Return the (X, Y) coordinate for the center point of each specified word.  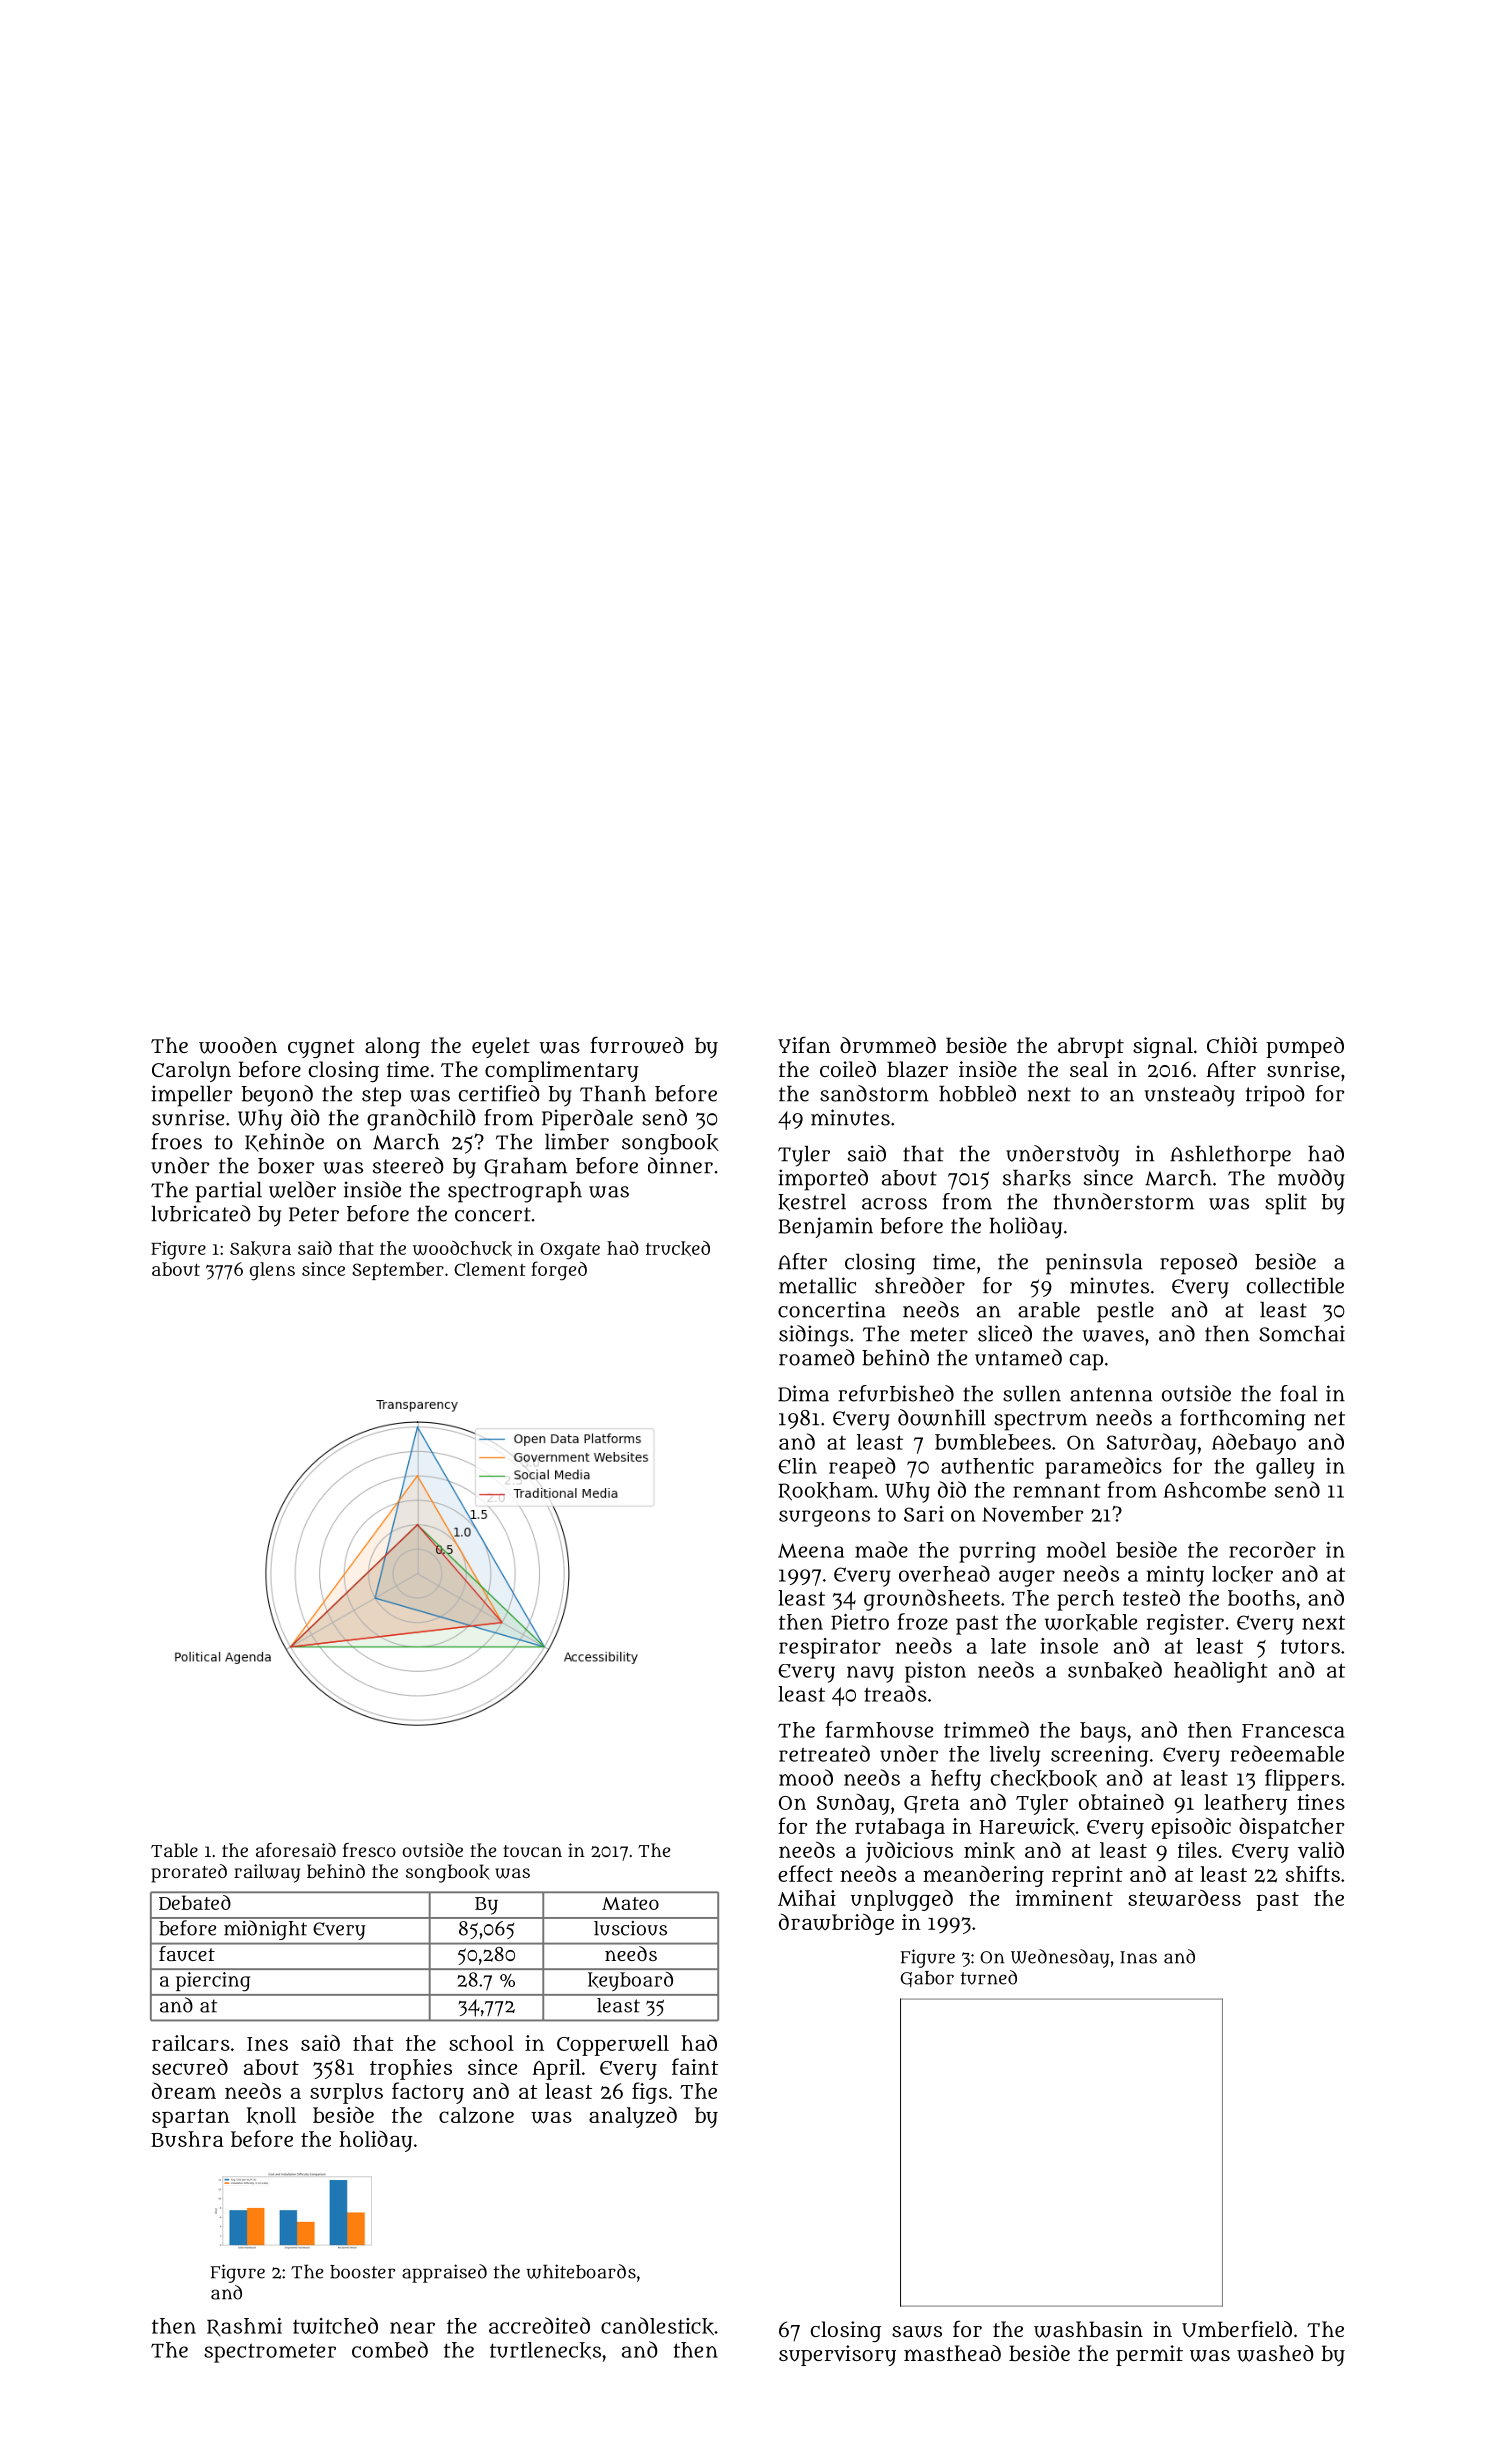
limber (577, 1141)
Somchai (1302, 1333)
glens (272, 1271)
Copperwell (613, 2045)
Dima (803, 1393)
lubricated (201, 1213)
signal (1163, 1047)
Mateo (630, 1903)
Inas (1138, 1957)
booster (362, 2272)
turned (989, 1977)
